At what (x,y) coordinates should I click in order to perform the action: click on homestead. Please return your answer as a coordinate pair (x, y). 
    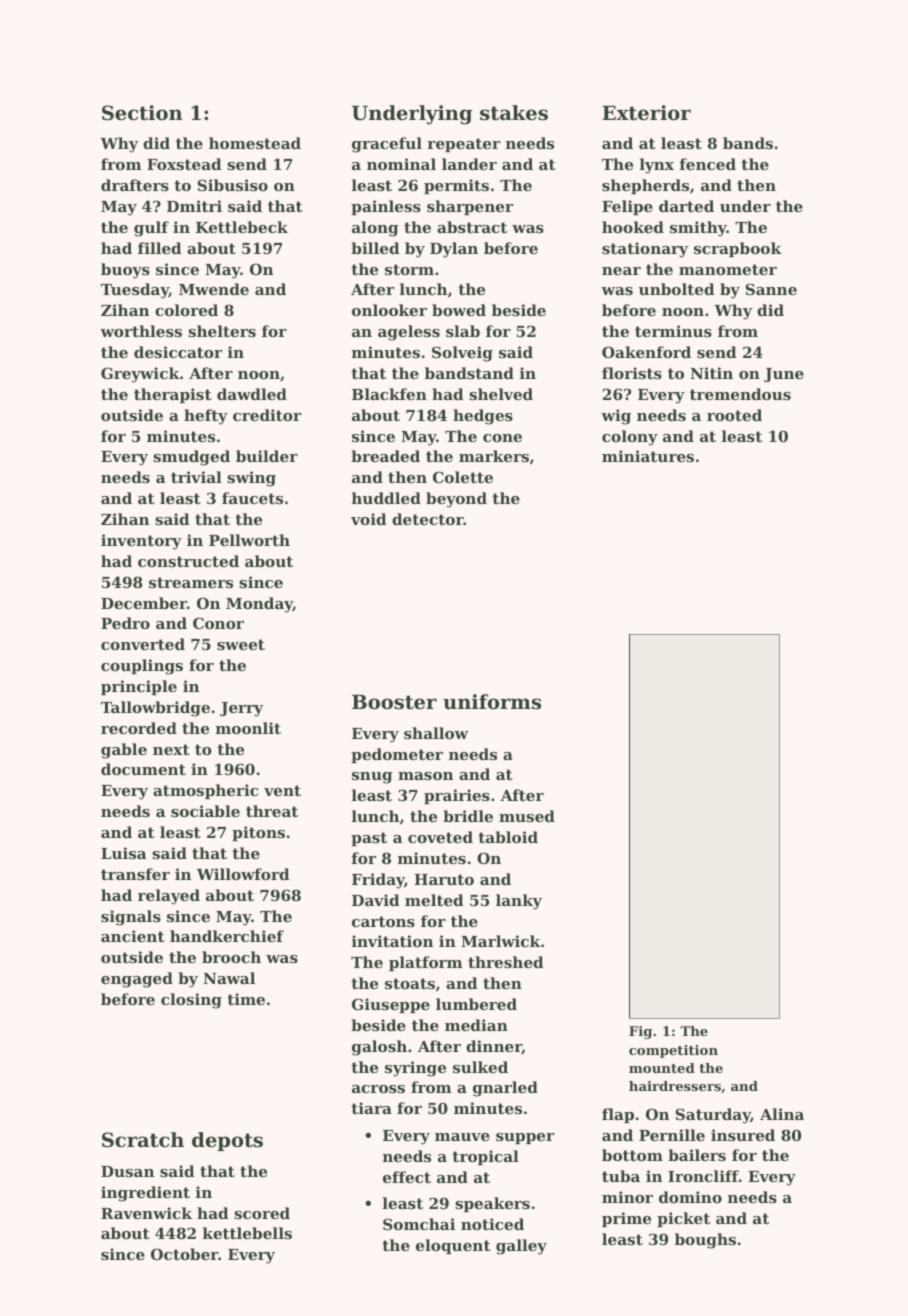
    Looking at the image, I should click on (255, 143).
